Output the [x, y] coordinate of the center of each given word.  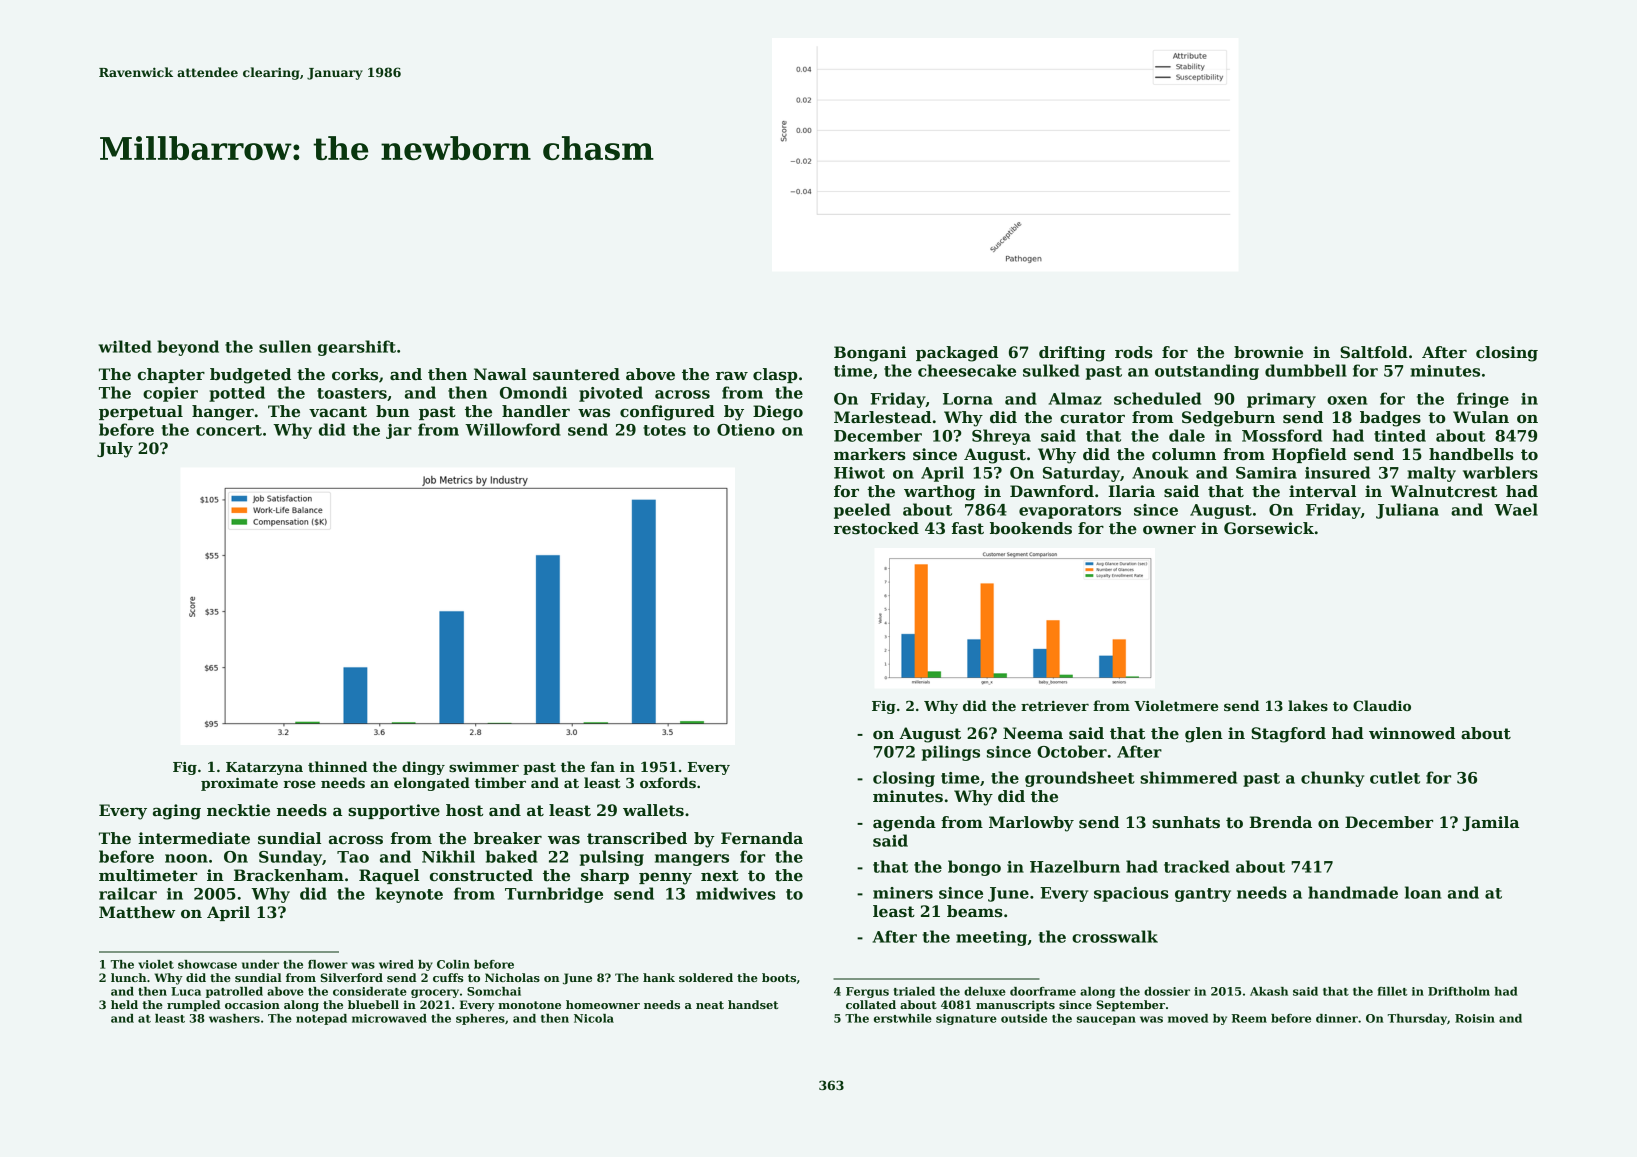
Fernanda [762, 838]
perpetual [141, 412]
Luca [186, 991]
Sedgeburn [1228, 419]
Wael [1516, 509]
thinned [337, 766]
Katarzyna [264, 768]
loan [1423, 892]
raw [732, 375]
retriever [1055, 706]
